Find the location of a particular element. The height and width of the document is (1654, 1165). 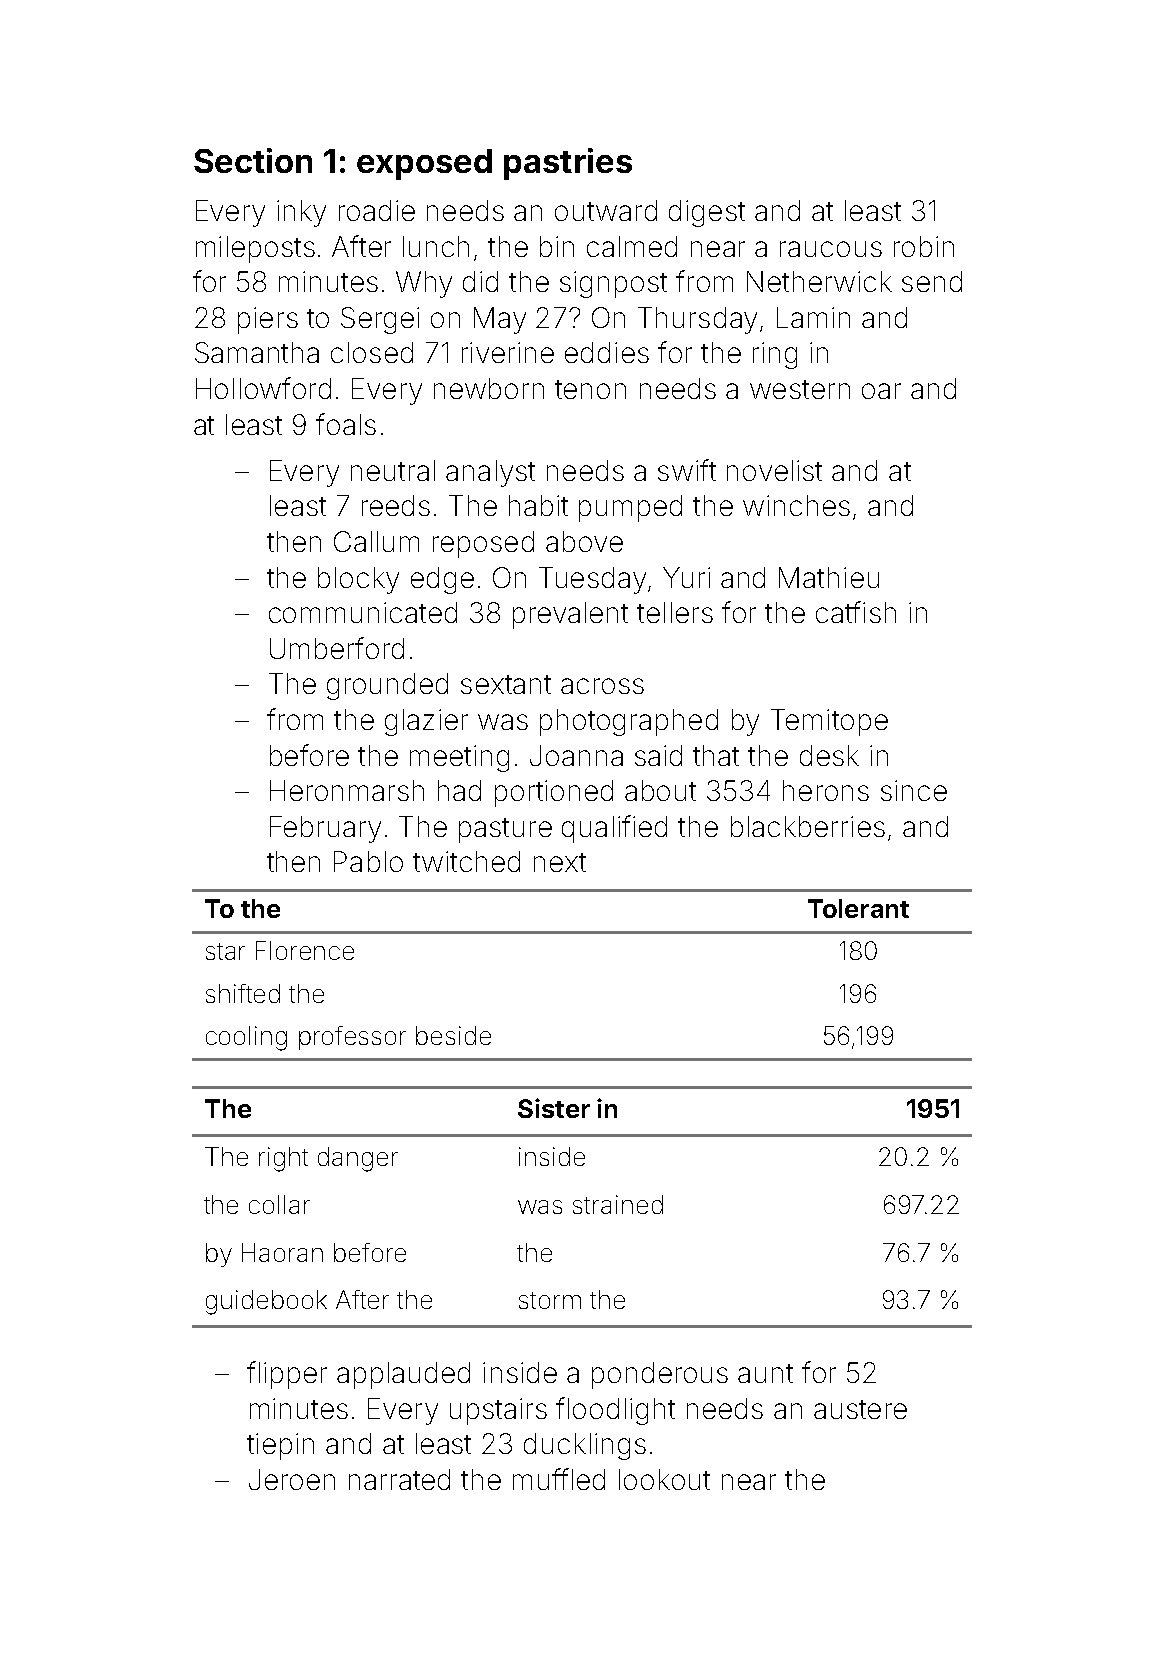

digest is located at coordinates (707, 213).
